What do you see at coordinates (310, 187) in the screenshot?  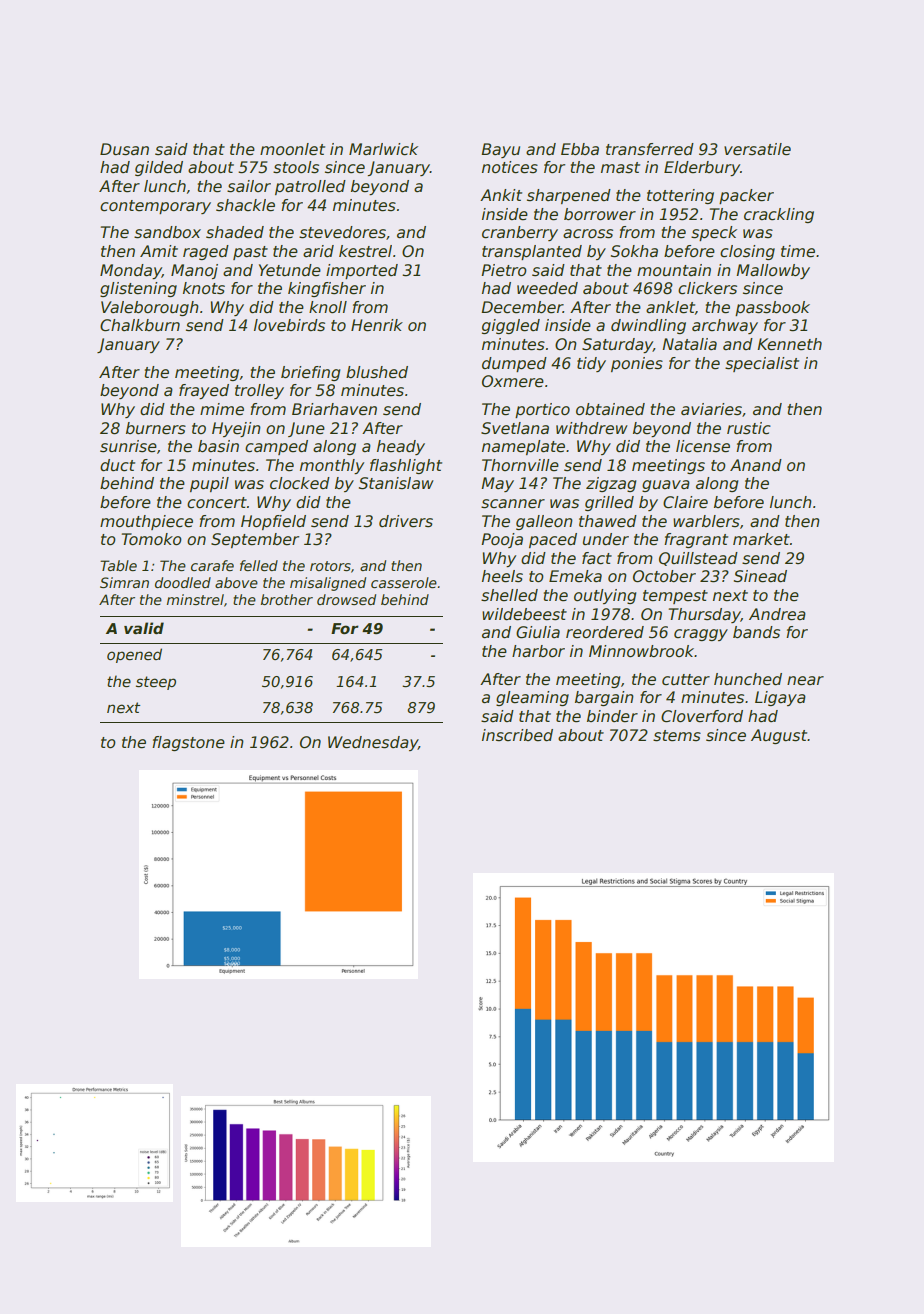 I see `patrolled` at bounding box center [310, 187].
